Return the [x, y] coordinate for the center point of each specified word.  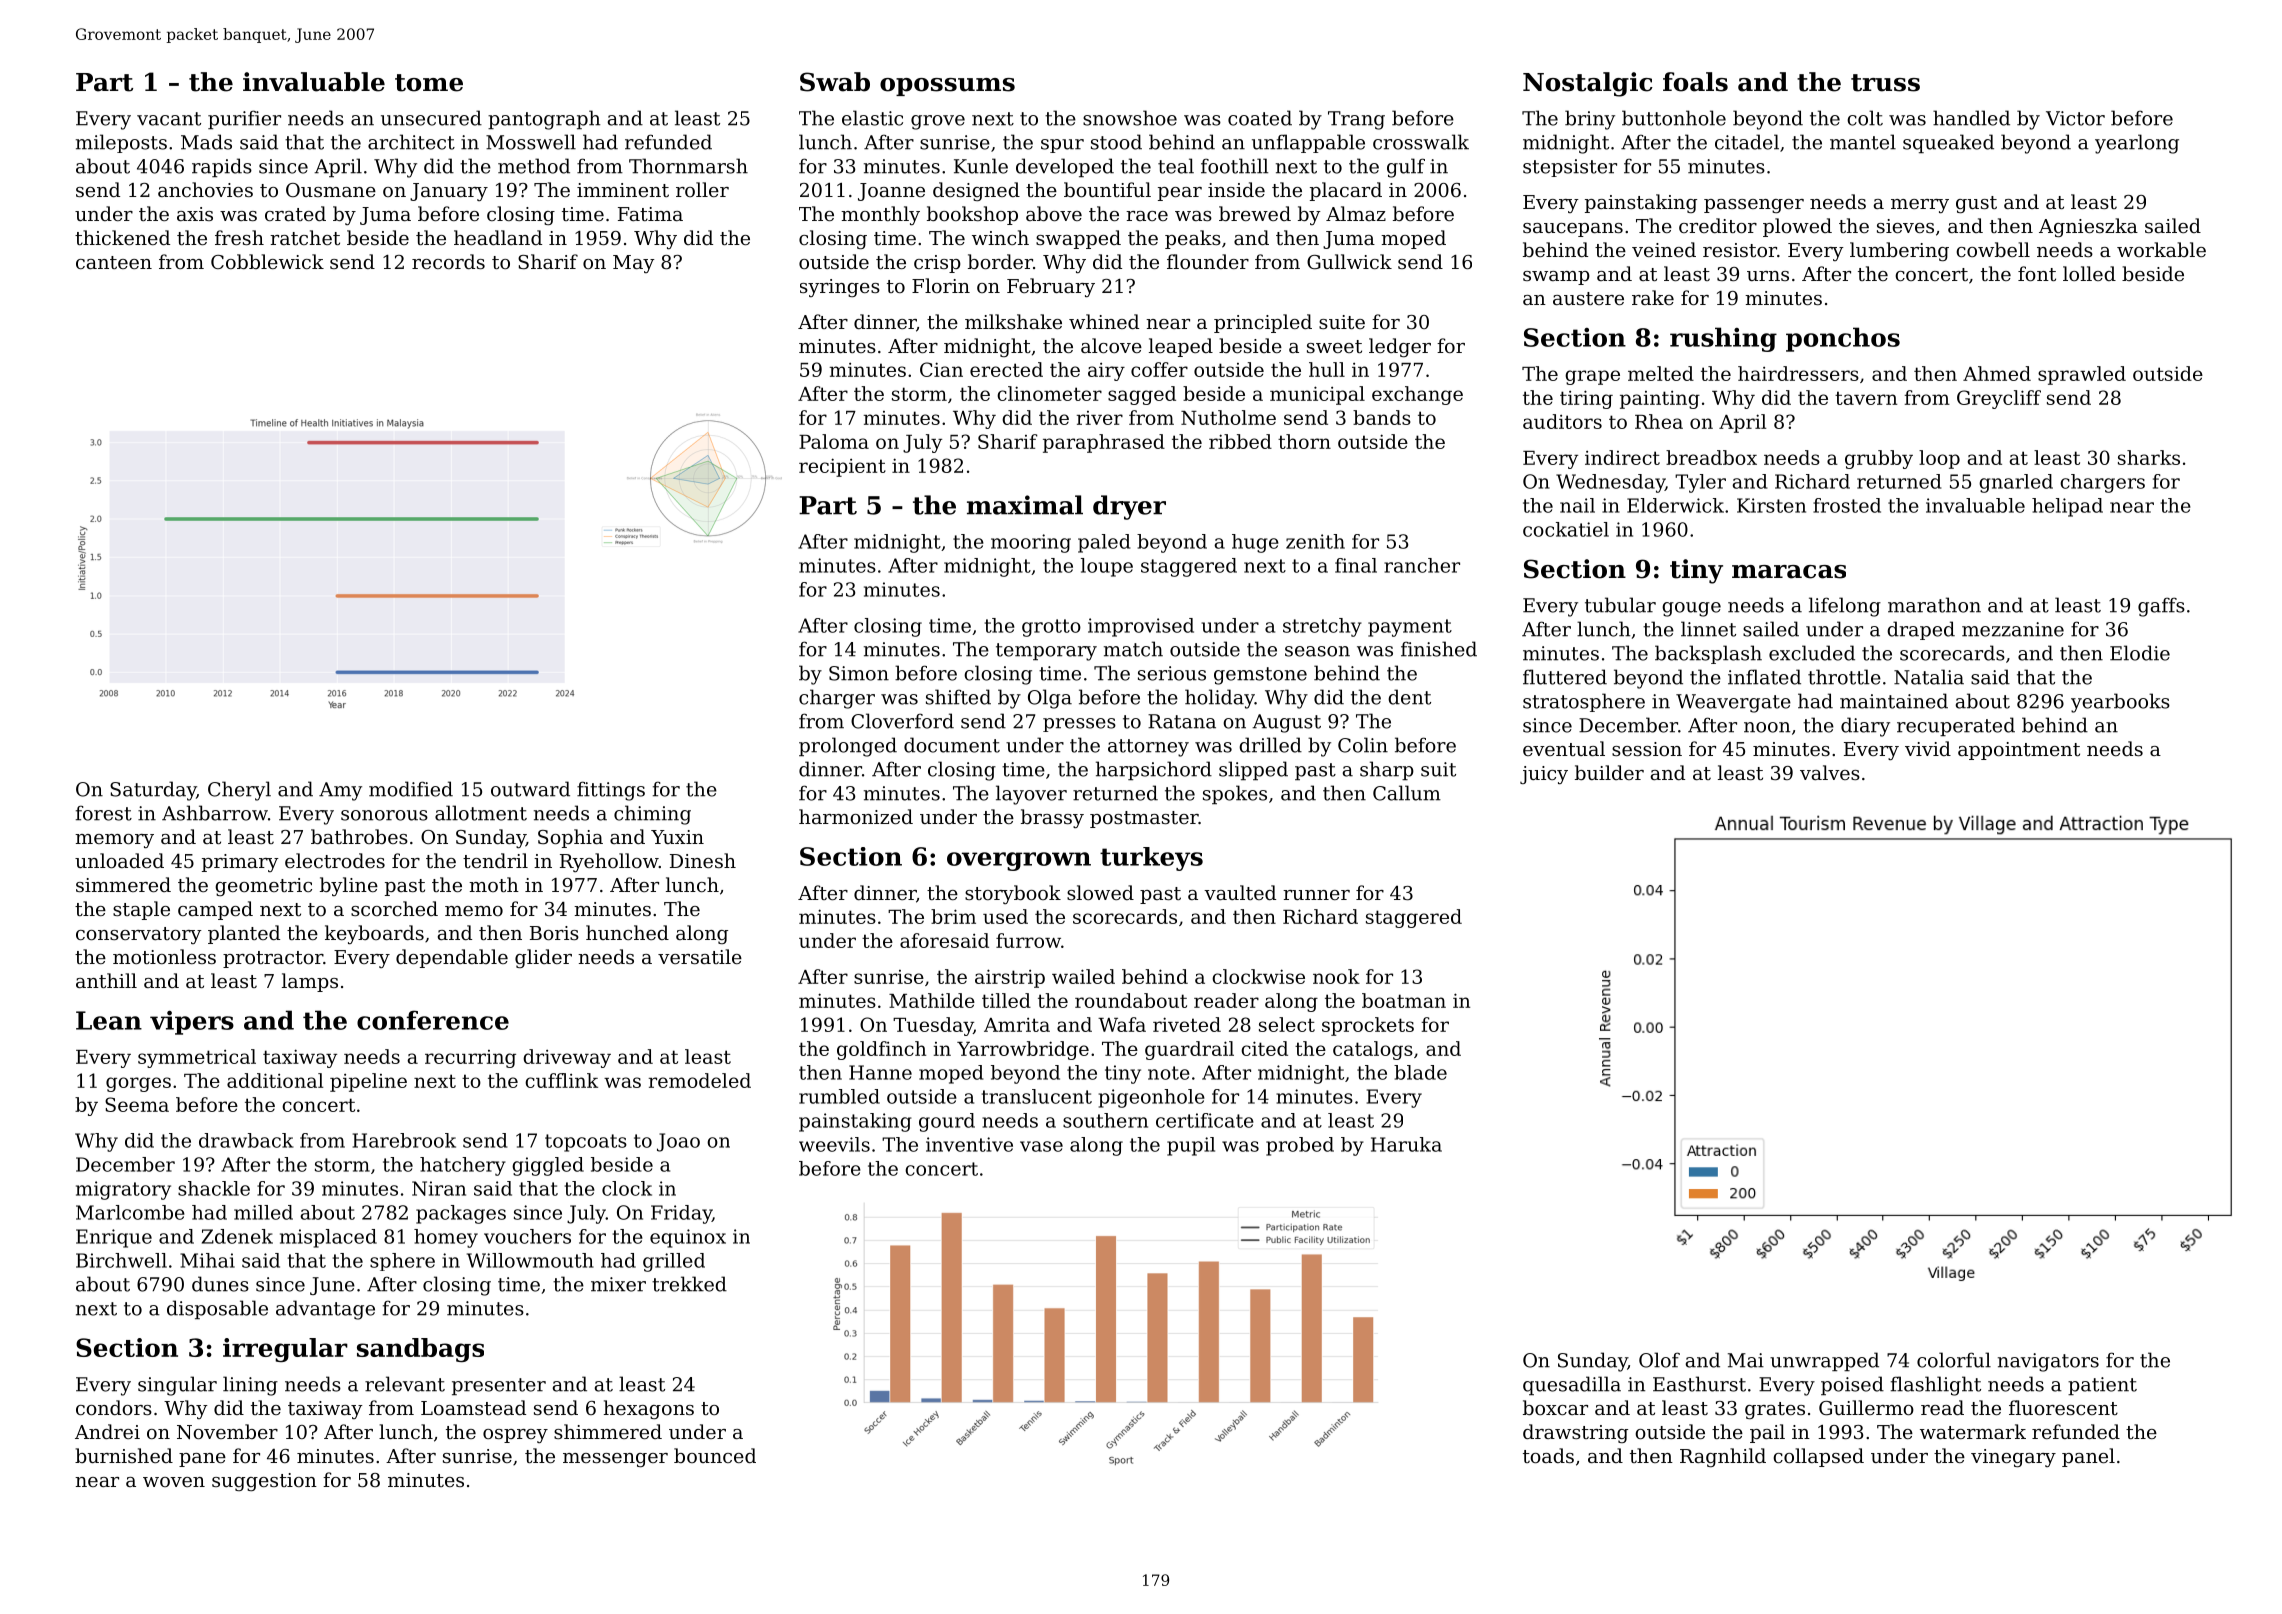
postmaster [1144, 819]
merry [1920, 206]
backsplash [1708, 654]
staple [141, 910]
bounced [715, 1455]
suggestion [264, 1482]
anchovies [205, 189]
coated [1260, 118]
